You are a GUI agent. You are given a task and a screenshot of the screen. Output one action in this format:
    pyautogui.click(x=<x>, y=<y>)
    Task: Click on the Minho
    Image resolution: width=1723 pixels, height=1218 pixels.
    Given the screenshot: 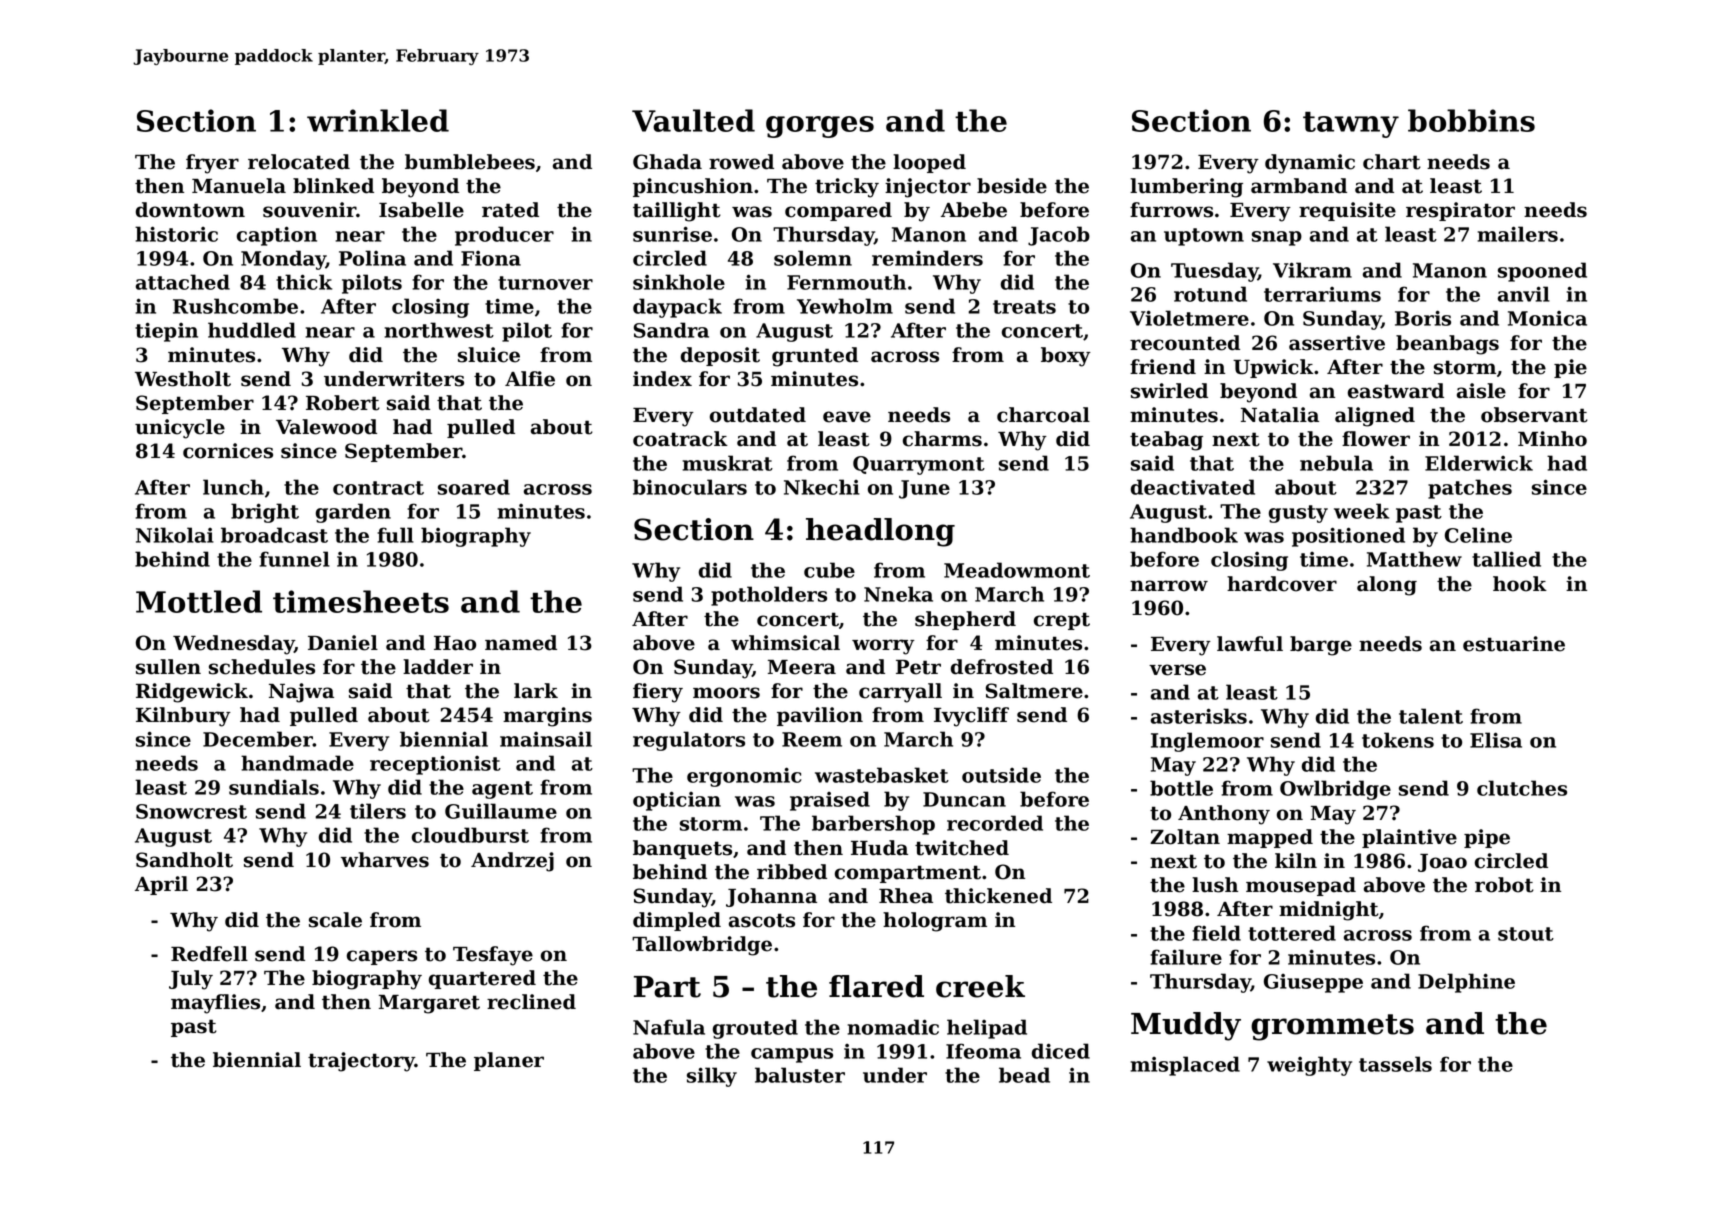 What is the action you would take?
    pyautogui.click(x=1552, y=439)
